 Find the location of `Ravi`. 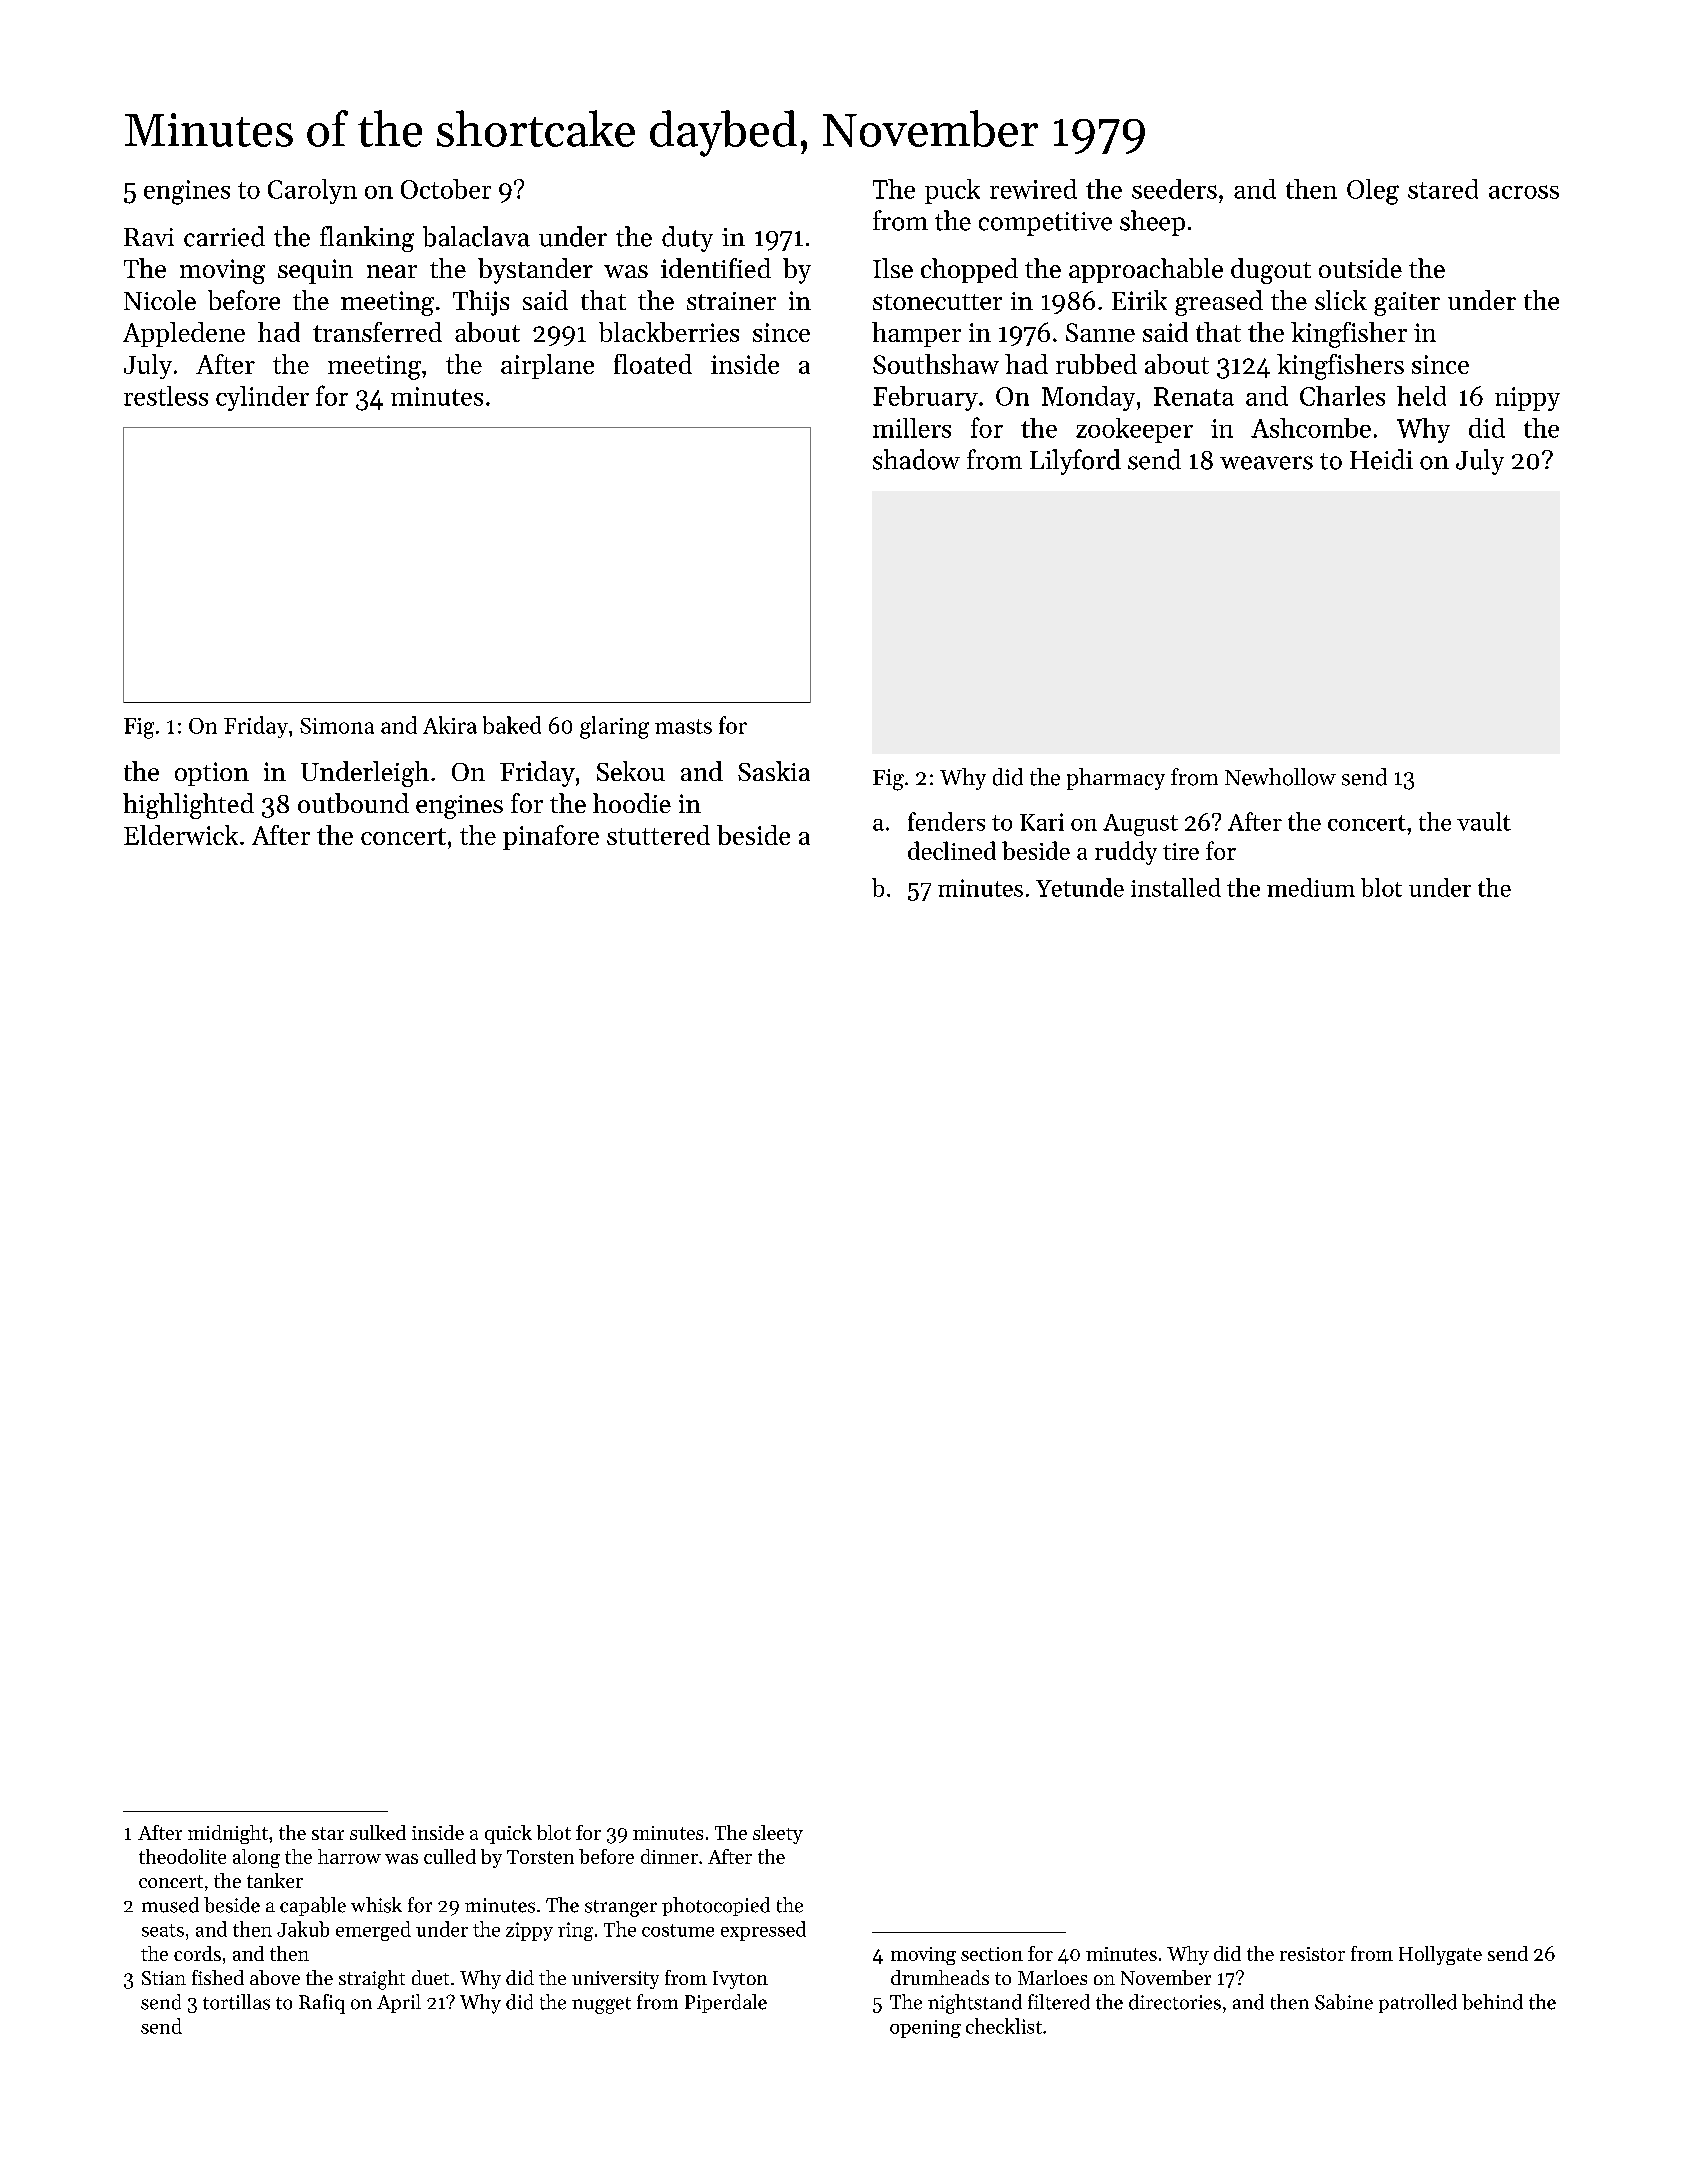

Ravi is located at coordinates (149, 237).
